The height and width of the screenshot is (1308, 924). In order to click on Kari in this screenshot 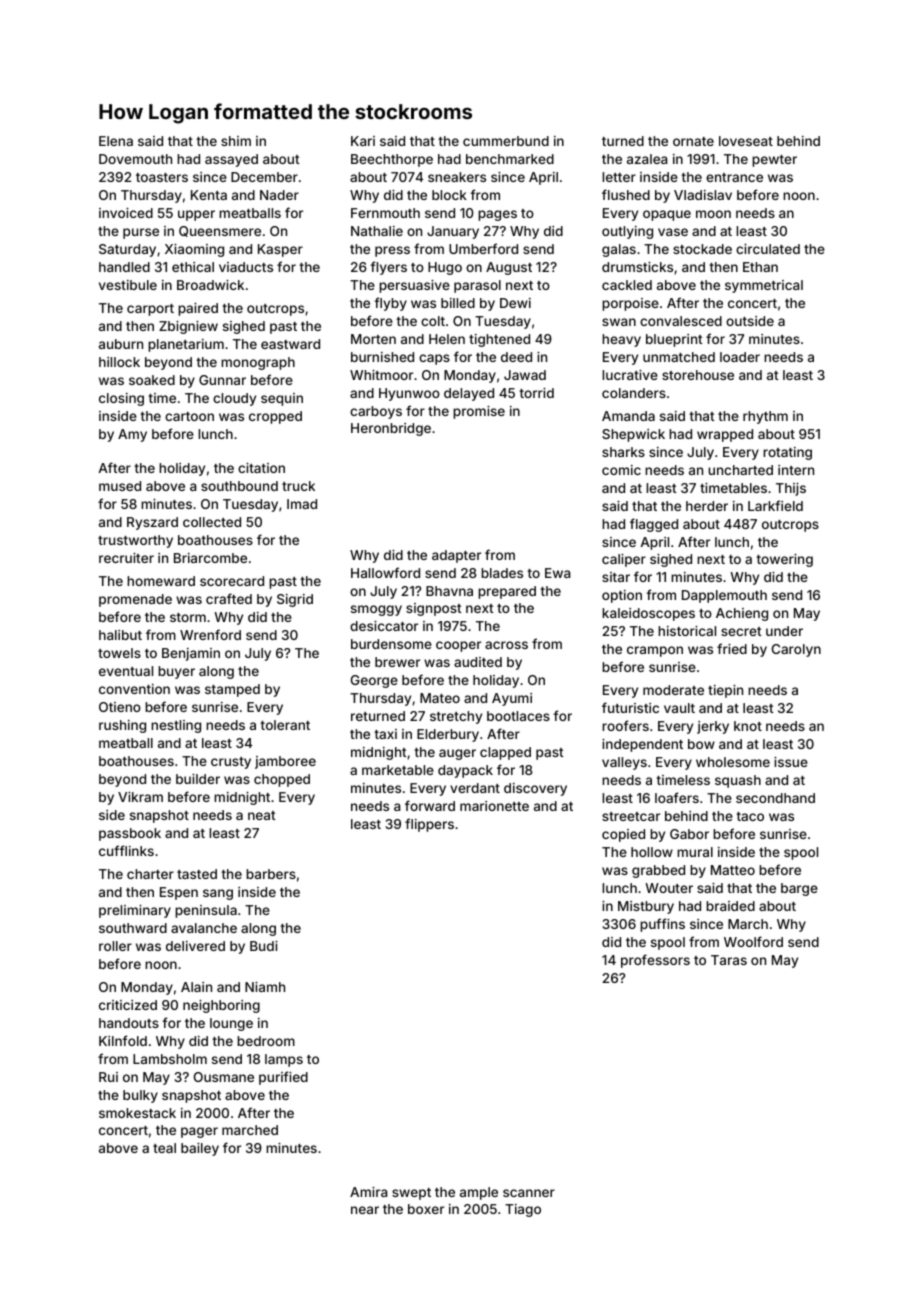, I will do `click(363, 141)`.
